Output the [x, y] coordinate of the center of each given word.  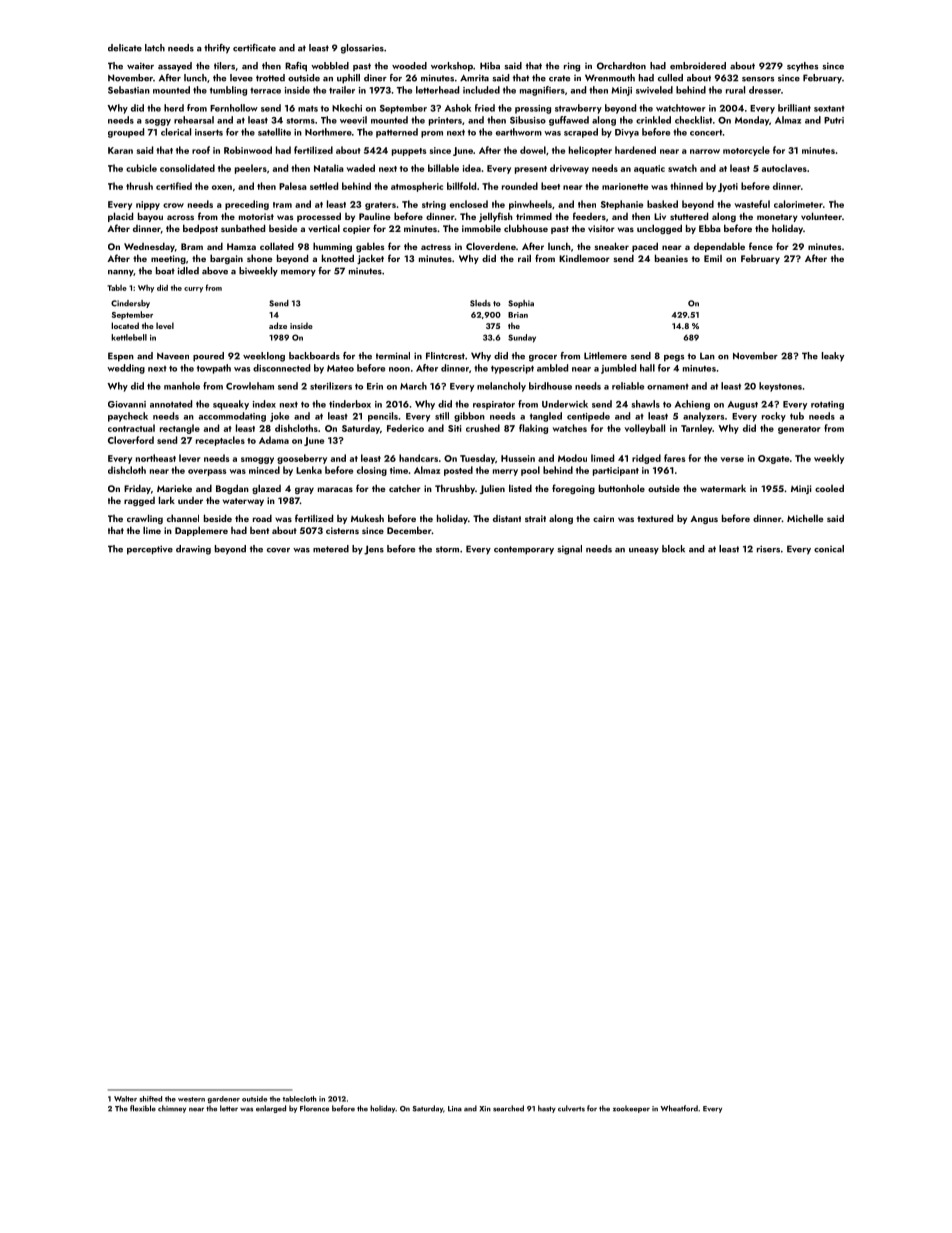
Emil [713, 258]
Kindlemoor [584, 258]
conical [829, 549]
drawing [193, 550]
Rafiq [296, 67]
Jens [374, 550]
